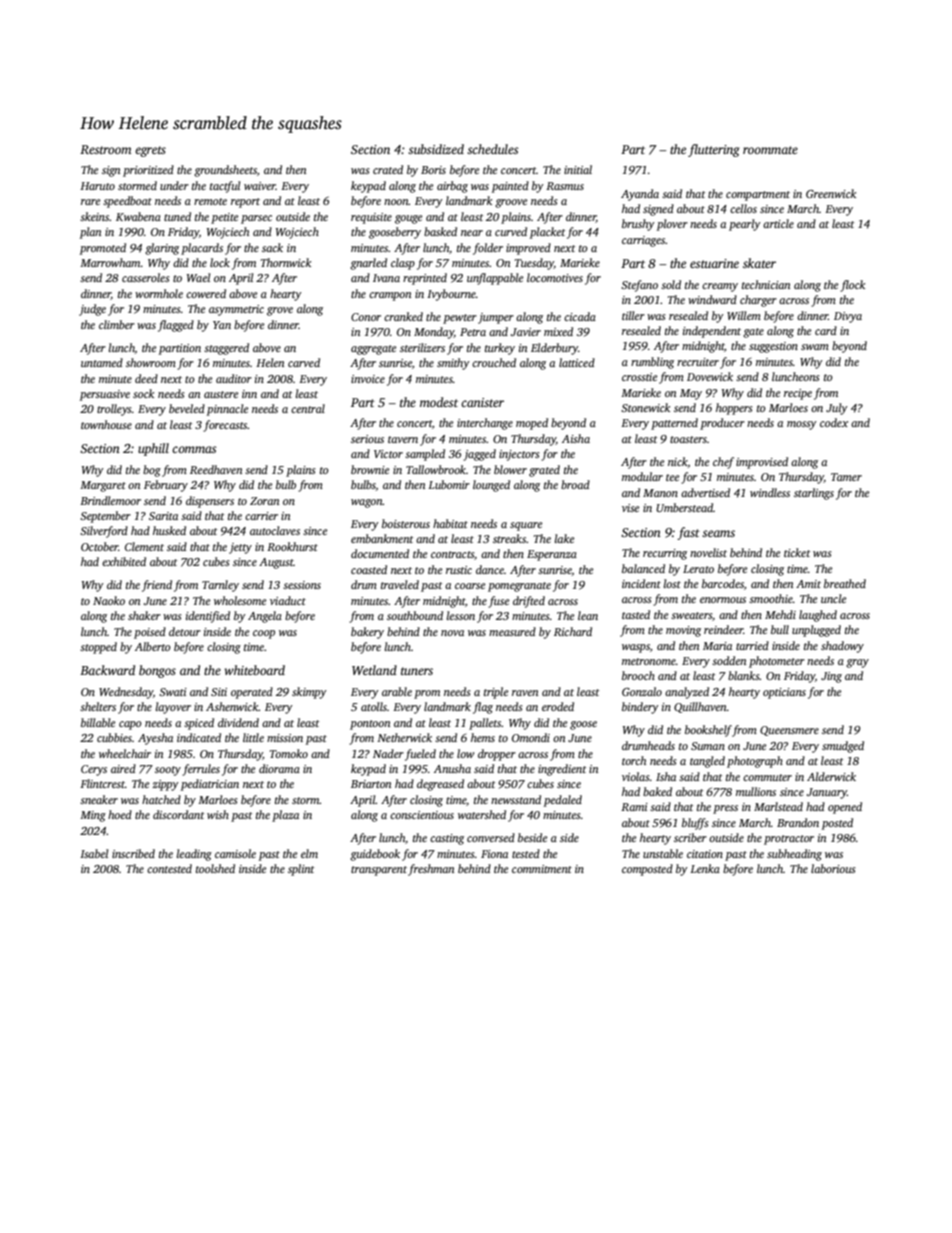 This image has height=1233, width=952. I want to click on discordant, so click(178, 814).
